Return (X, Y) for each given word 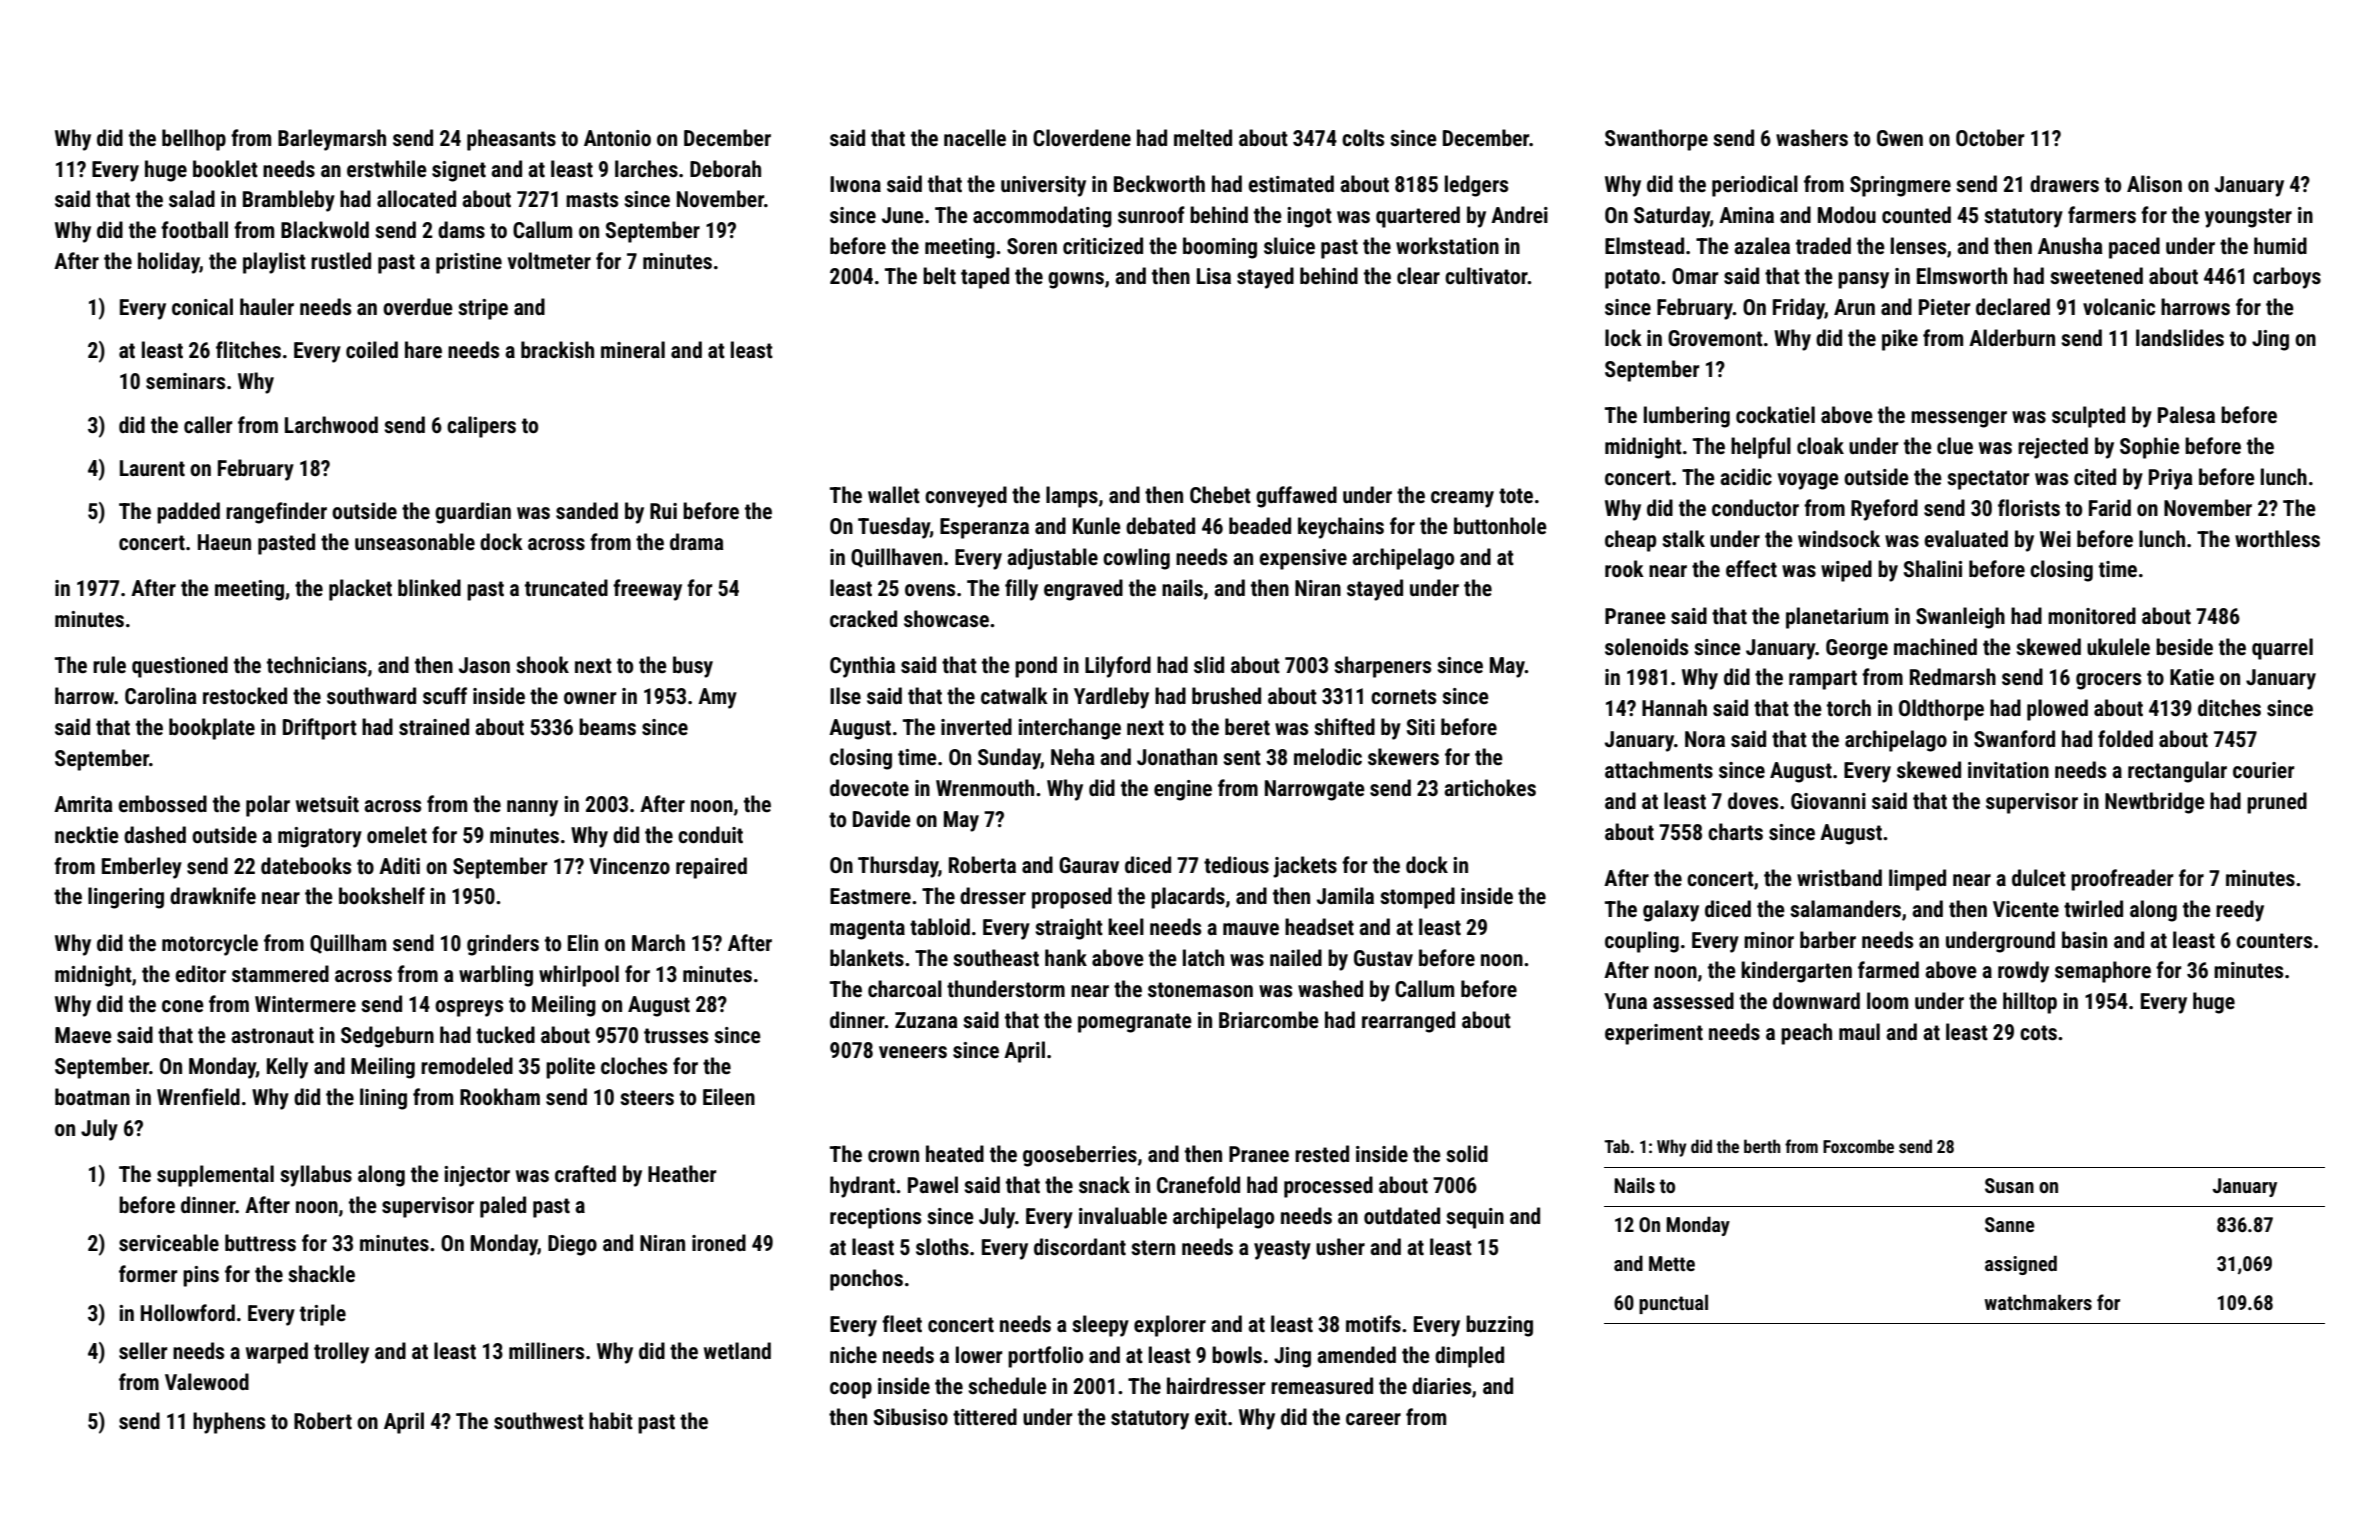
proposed (1072, 898)
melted (1203, 137)
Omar (1695, 276)
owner (590, 698)
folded (2125, 738)
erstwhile (387, 169)
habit (611, 1421)
